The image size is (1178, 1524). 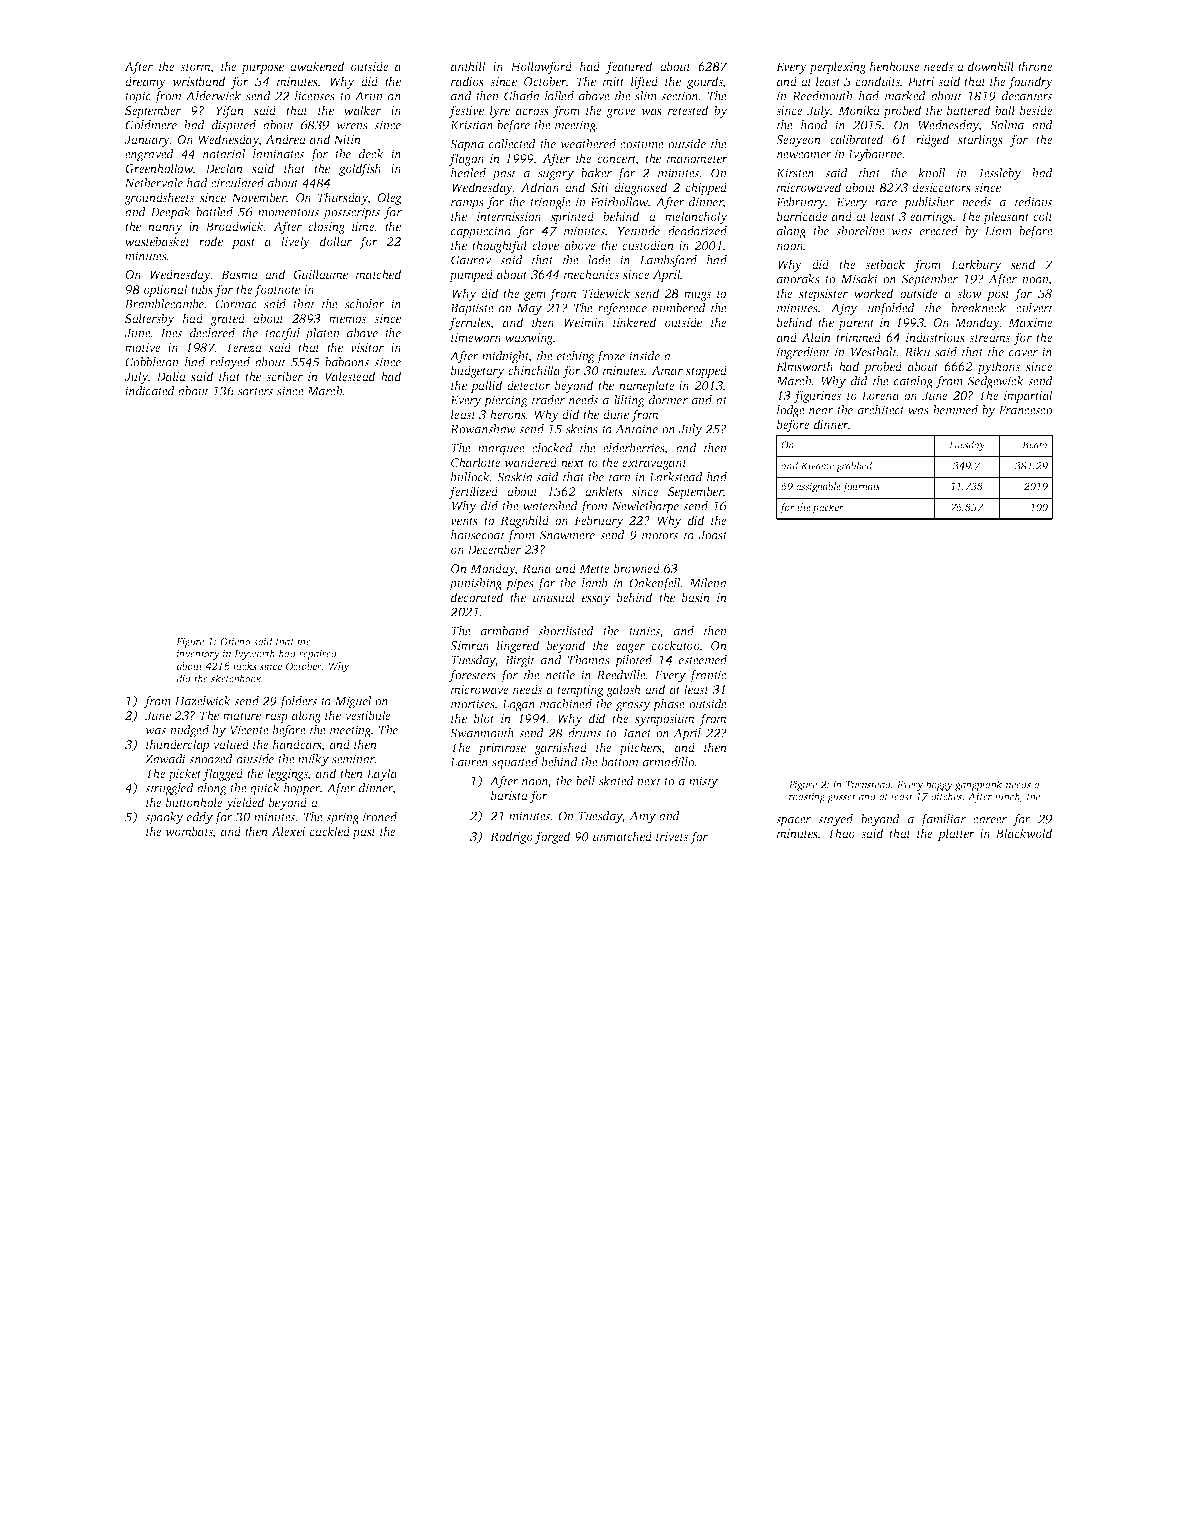 What do you see at coordinates (214, 212) in the page?
I see `bottled` at bounding box center [214, 212].
